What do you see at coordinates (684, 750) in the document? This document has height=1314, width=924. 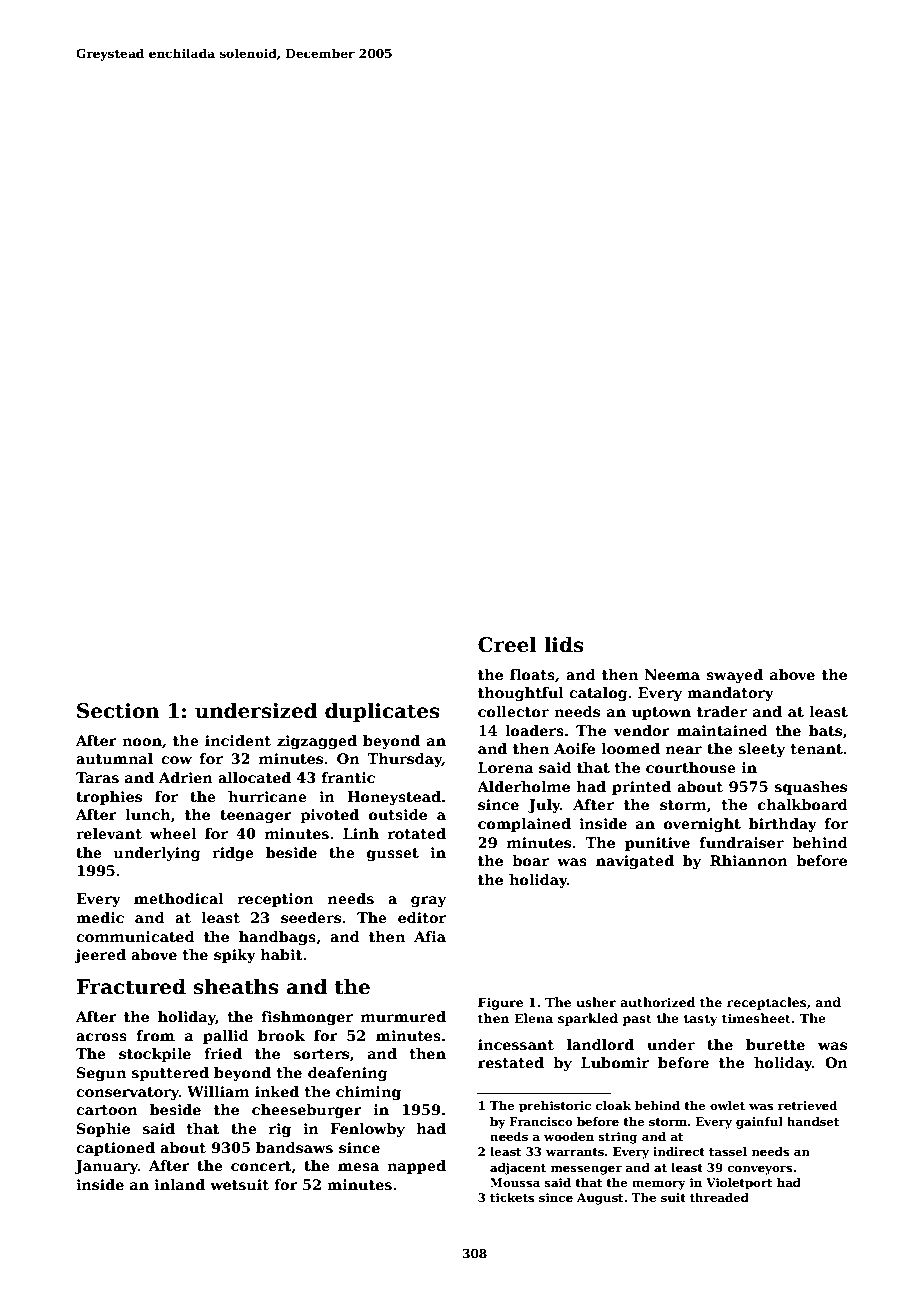 I see `near` at bounding box center [684, 750].
